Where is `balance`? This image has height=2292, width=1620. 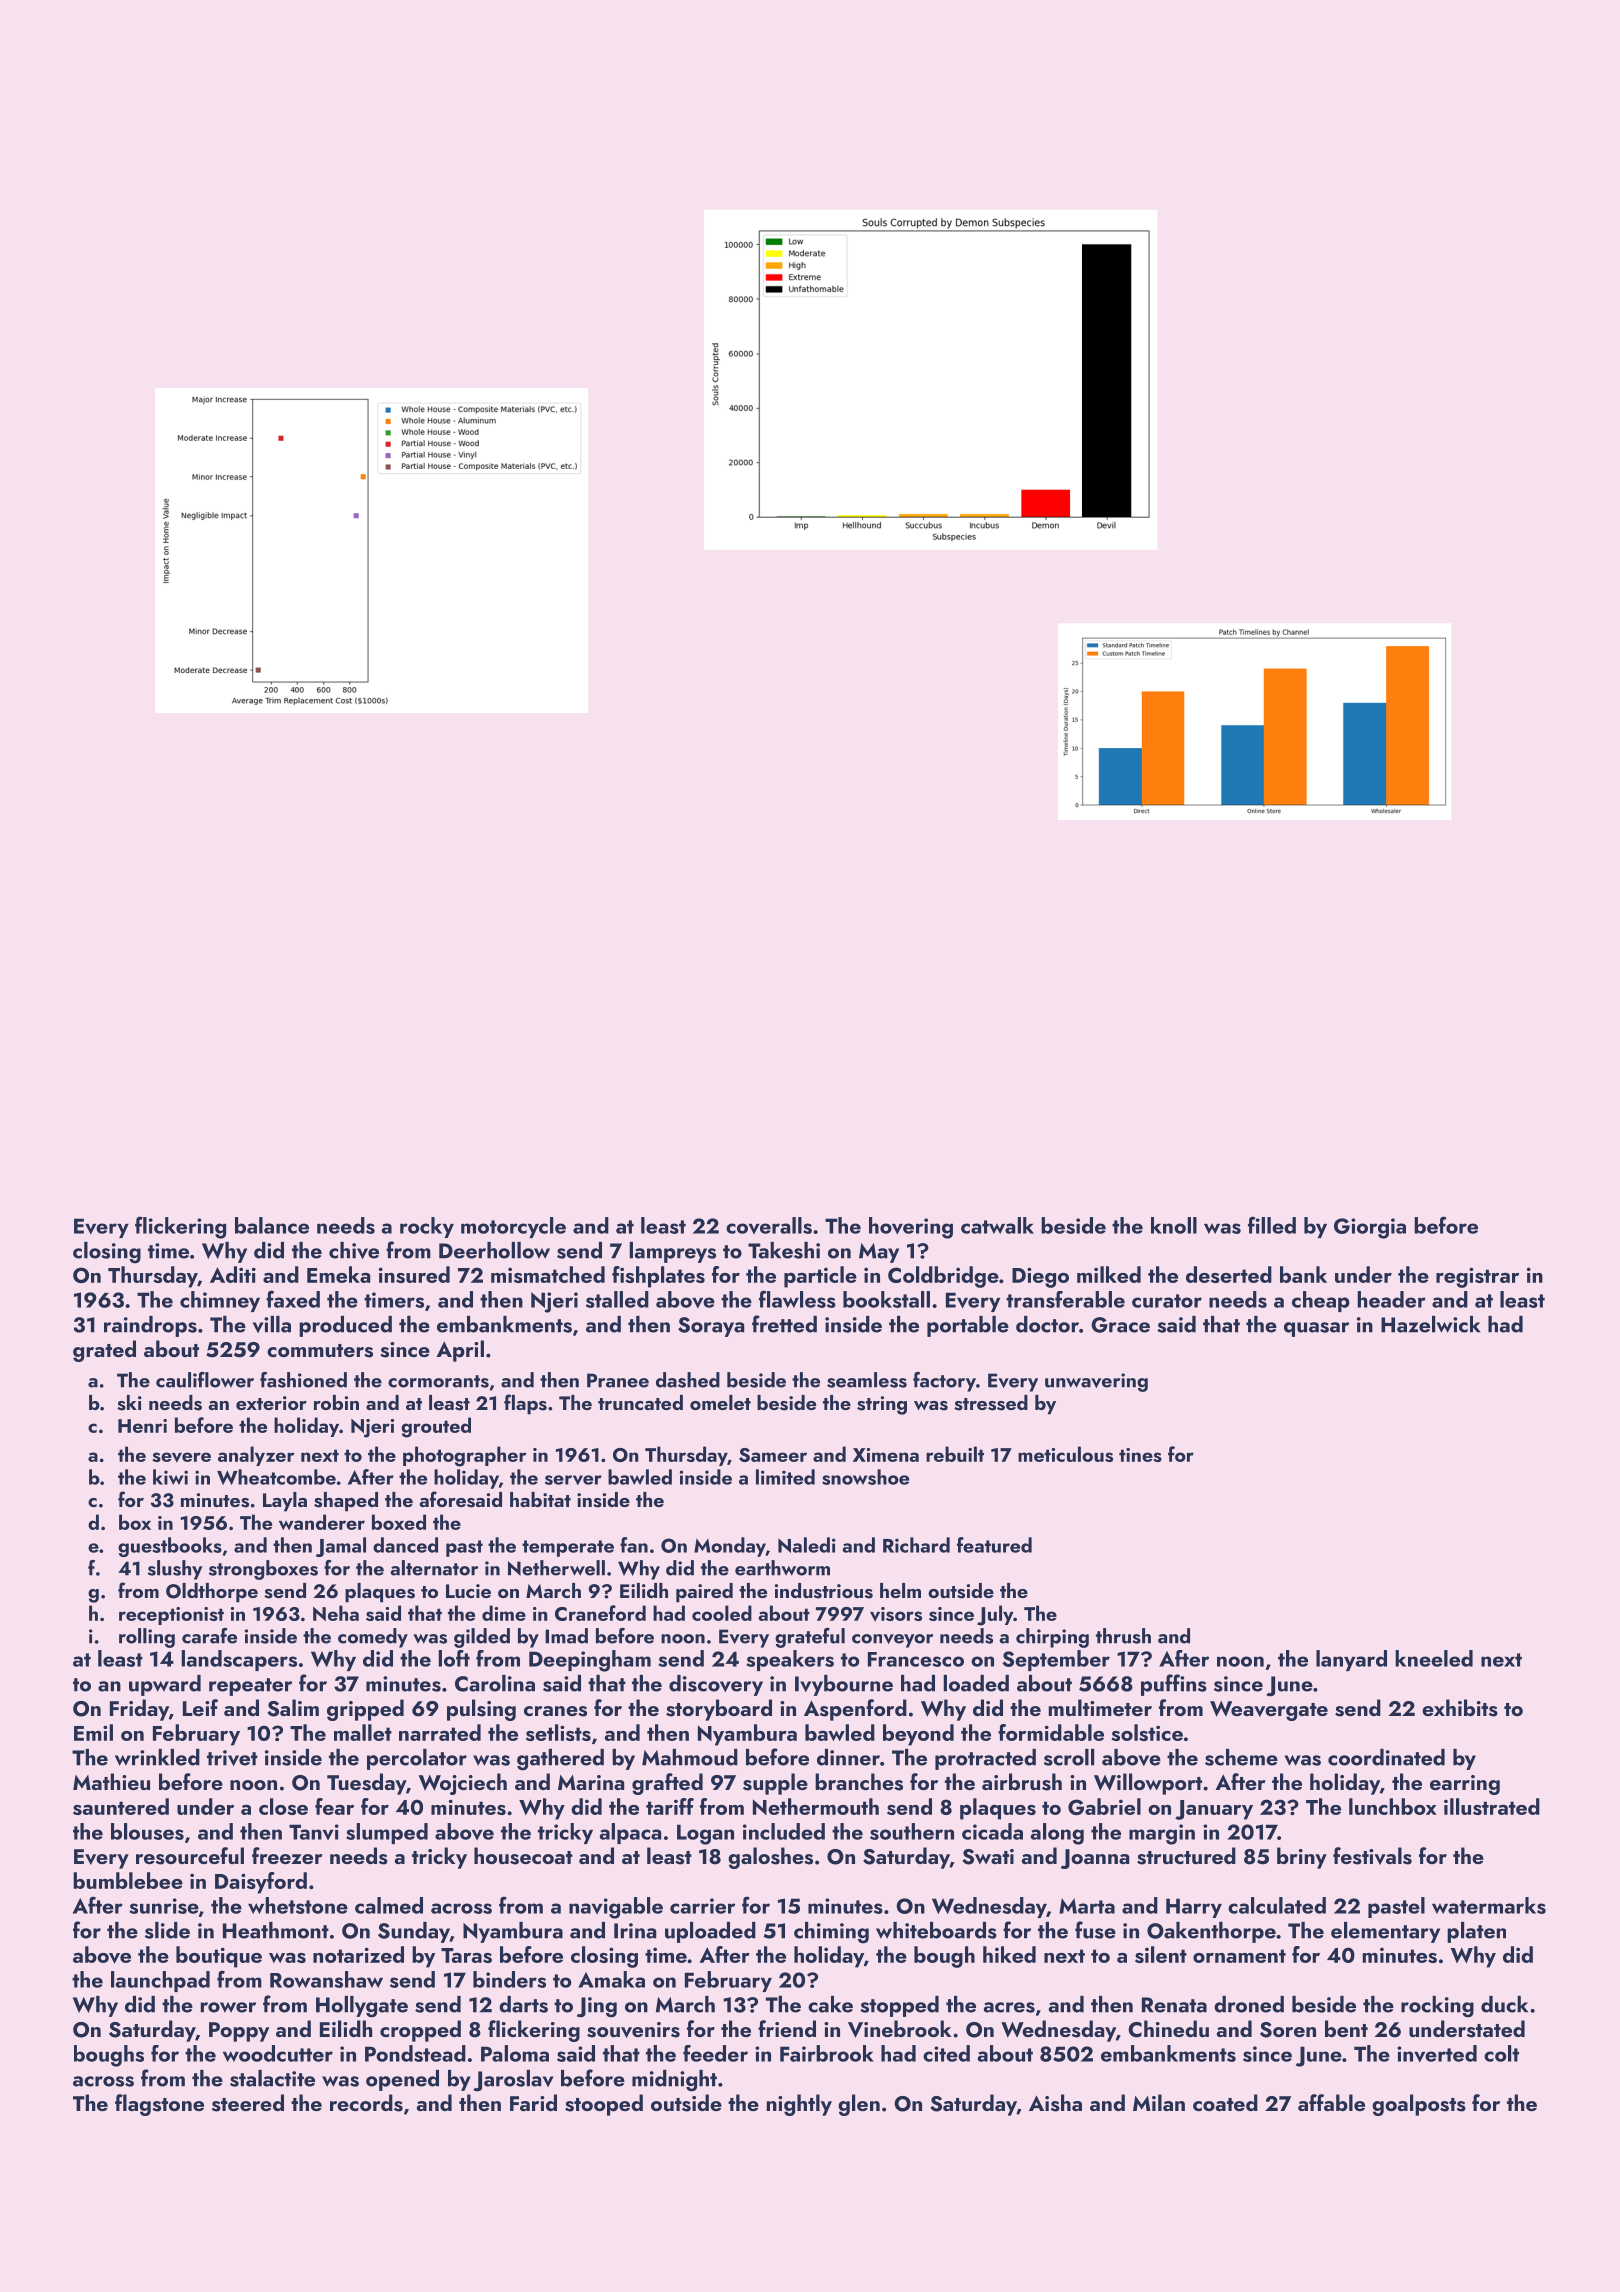
balance is located at coordinates (272, 1225).
